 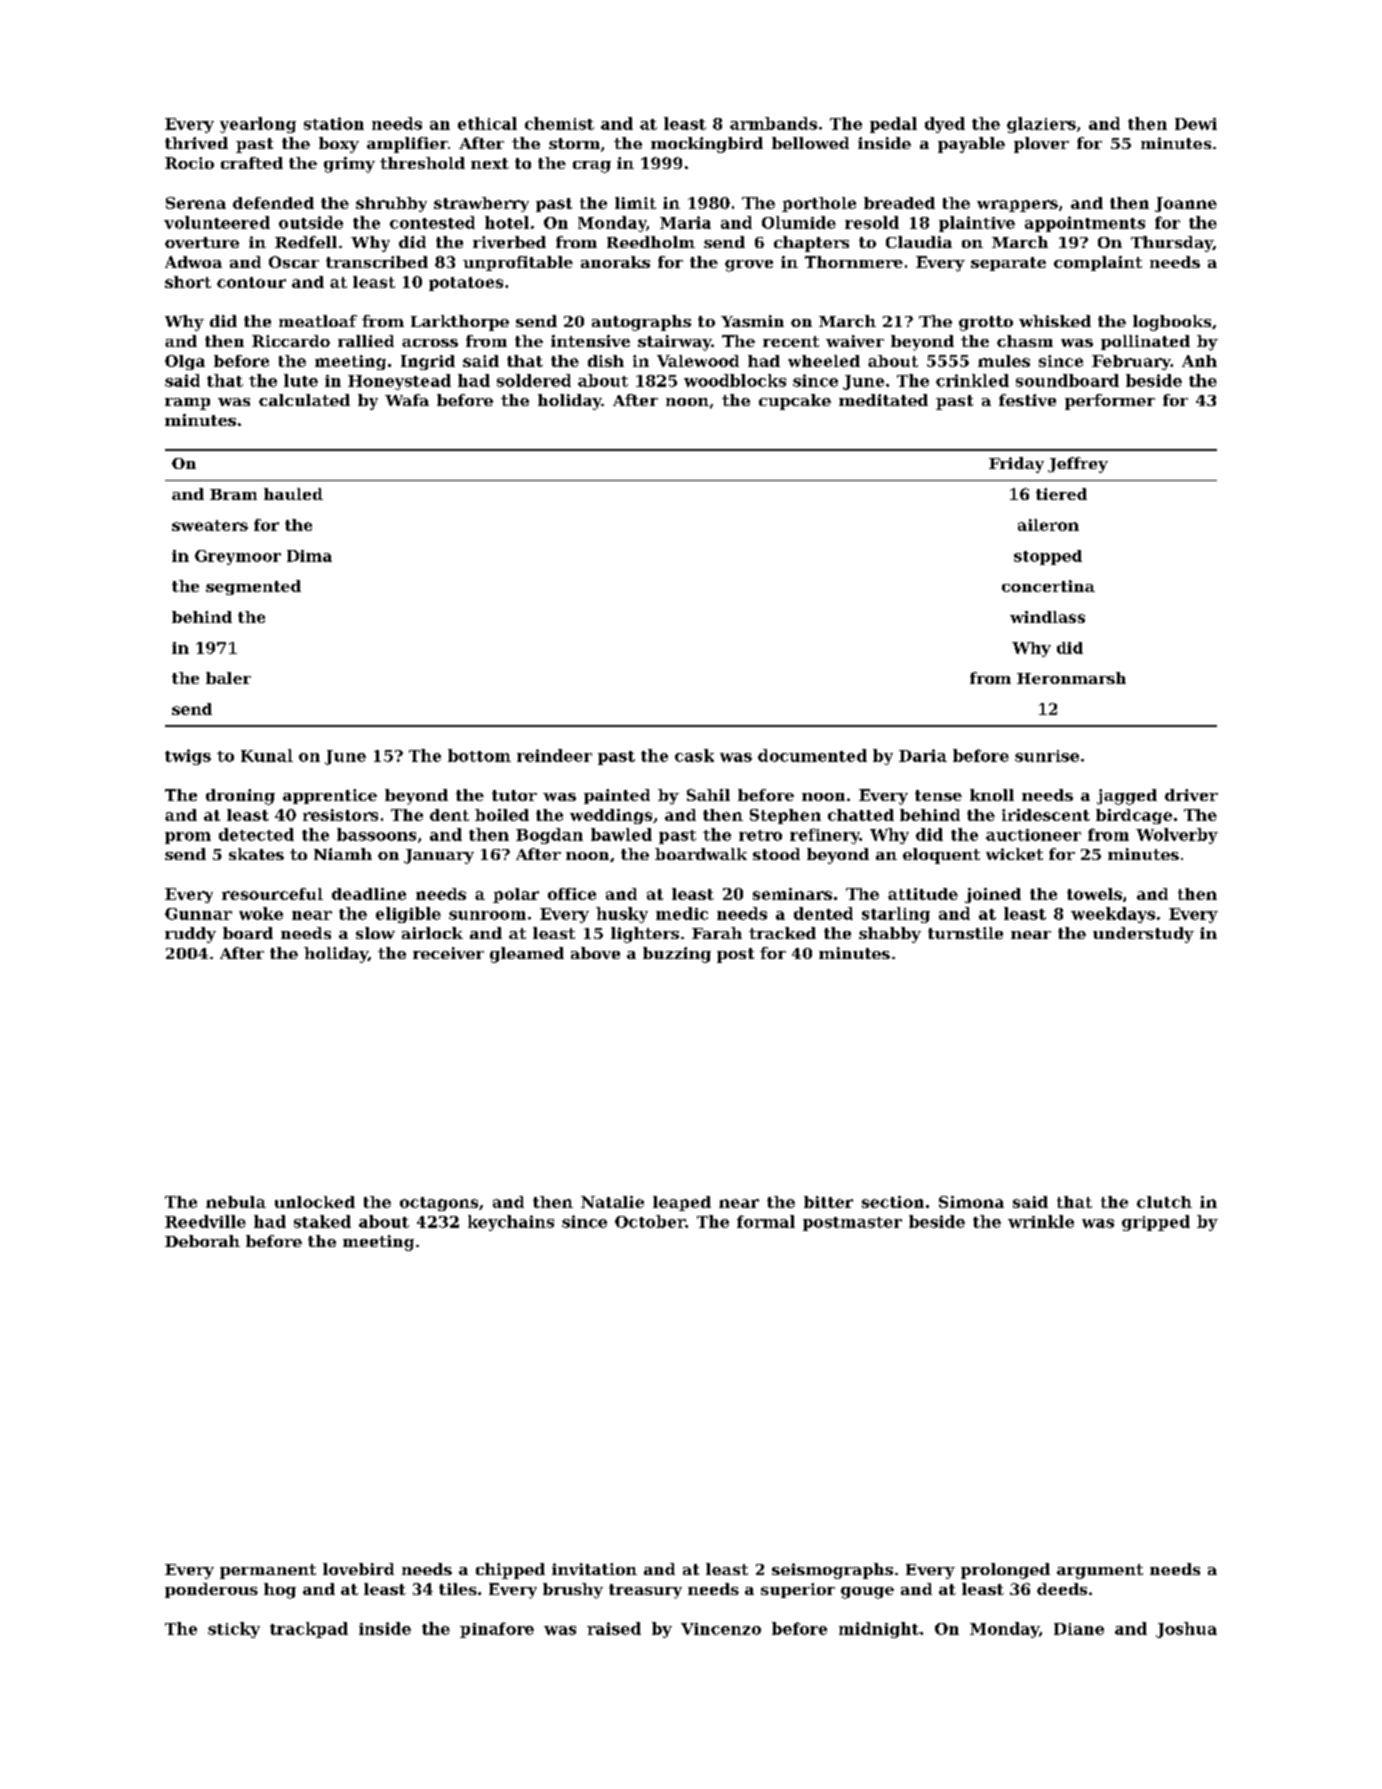 I want to click on Deborah, so click(x=202, y=1241).
